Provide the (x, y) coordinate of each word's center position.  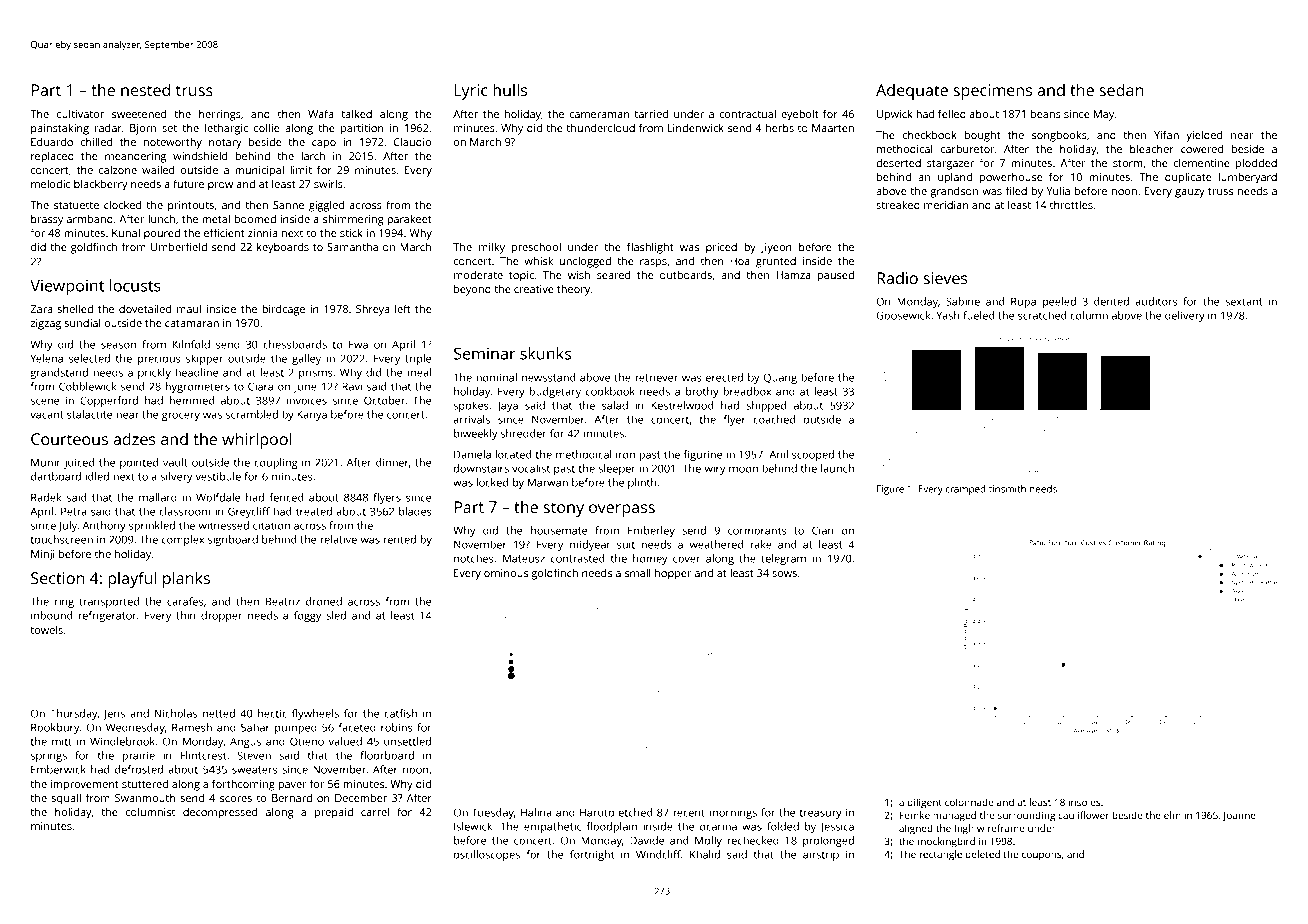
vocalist (531, 468)
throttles (1071, 204)
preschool (536, 248)
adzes (134, 438)
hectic (272, 713)
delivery (1185, 316)
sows (784, 574)
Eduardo (52, 141)
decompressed (220, 813)
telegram (783, 559)
